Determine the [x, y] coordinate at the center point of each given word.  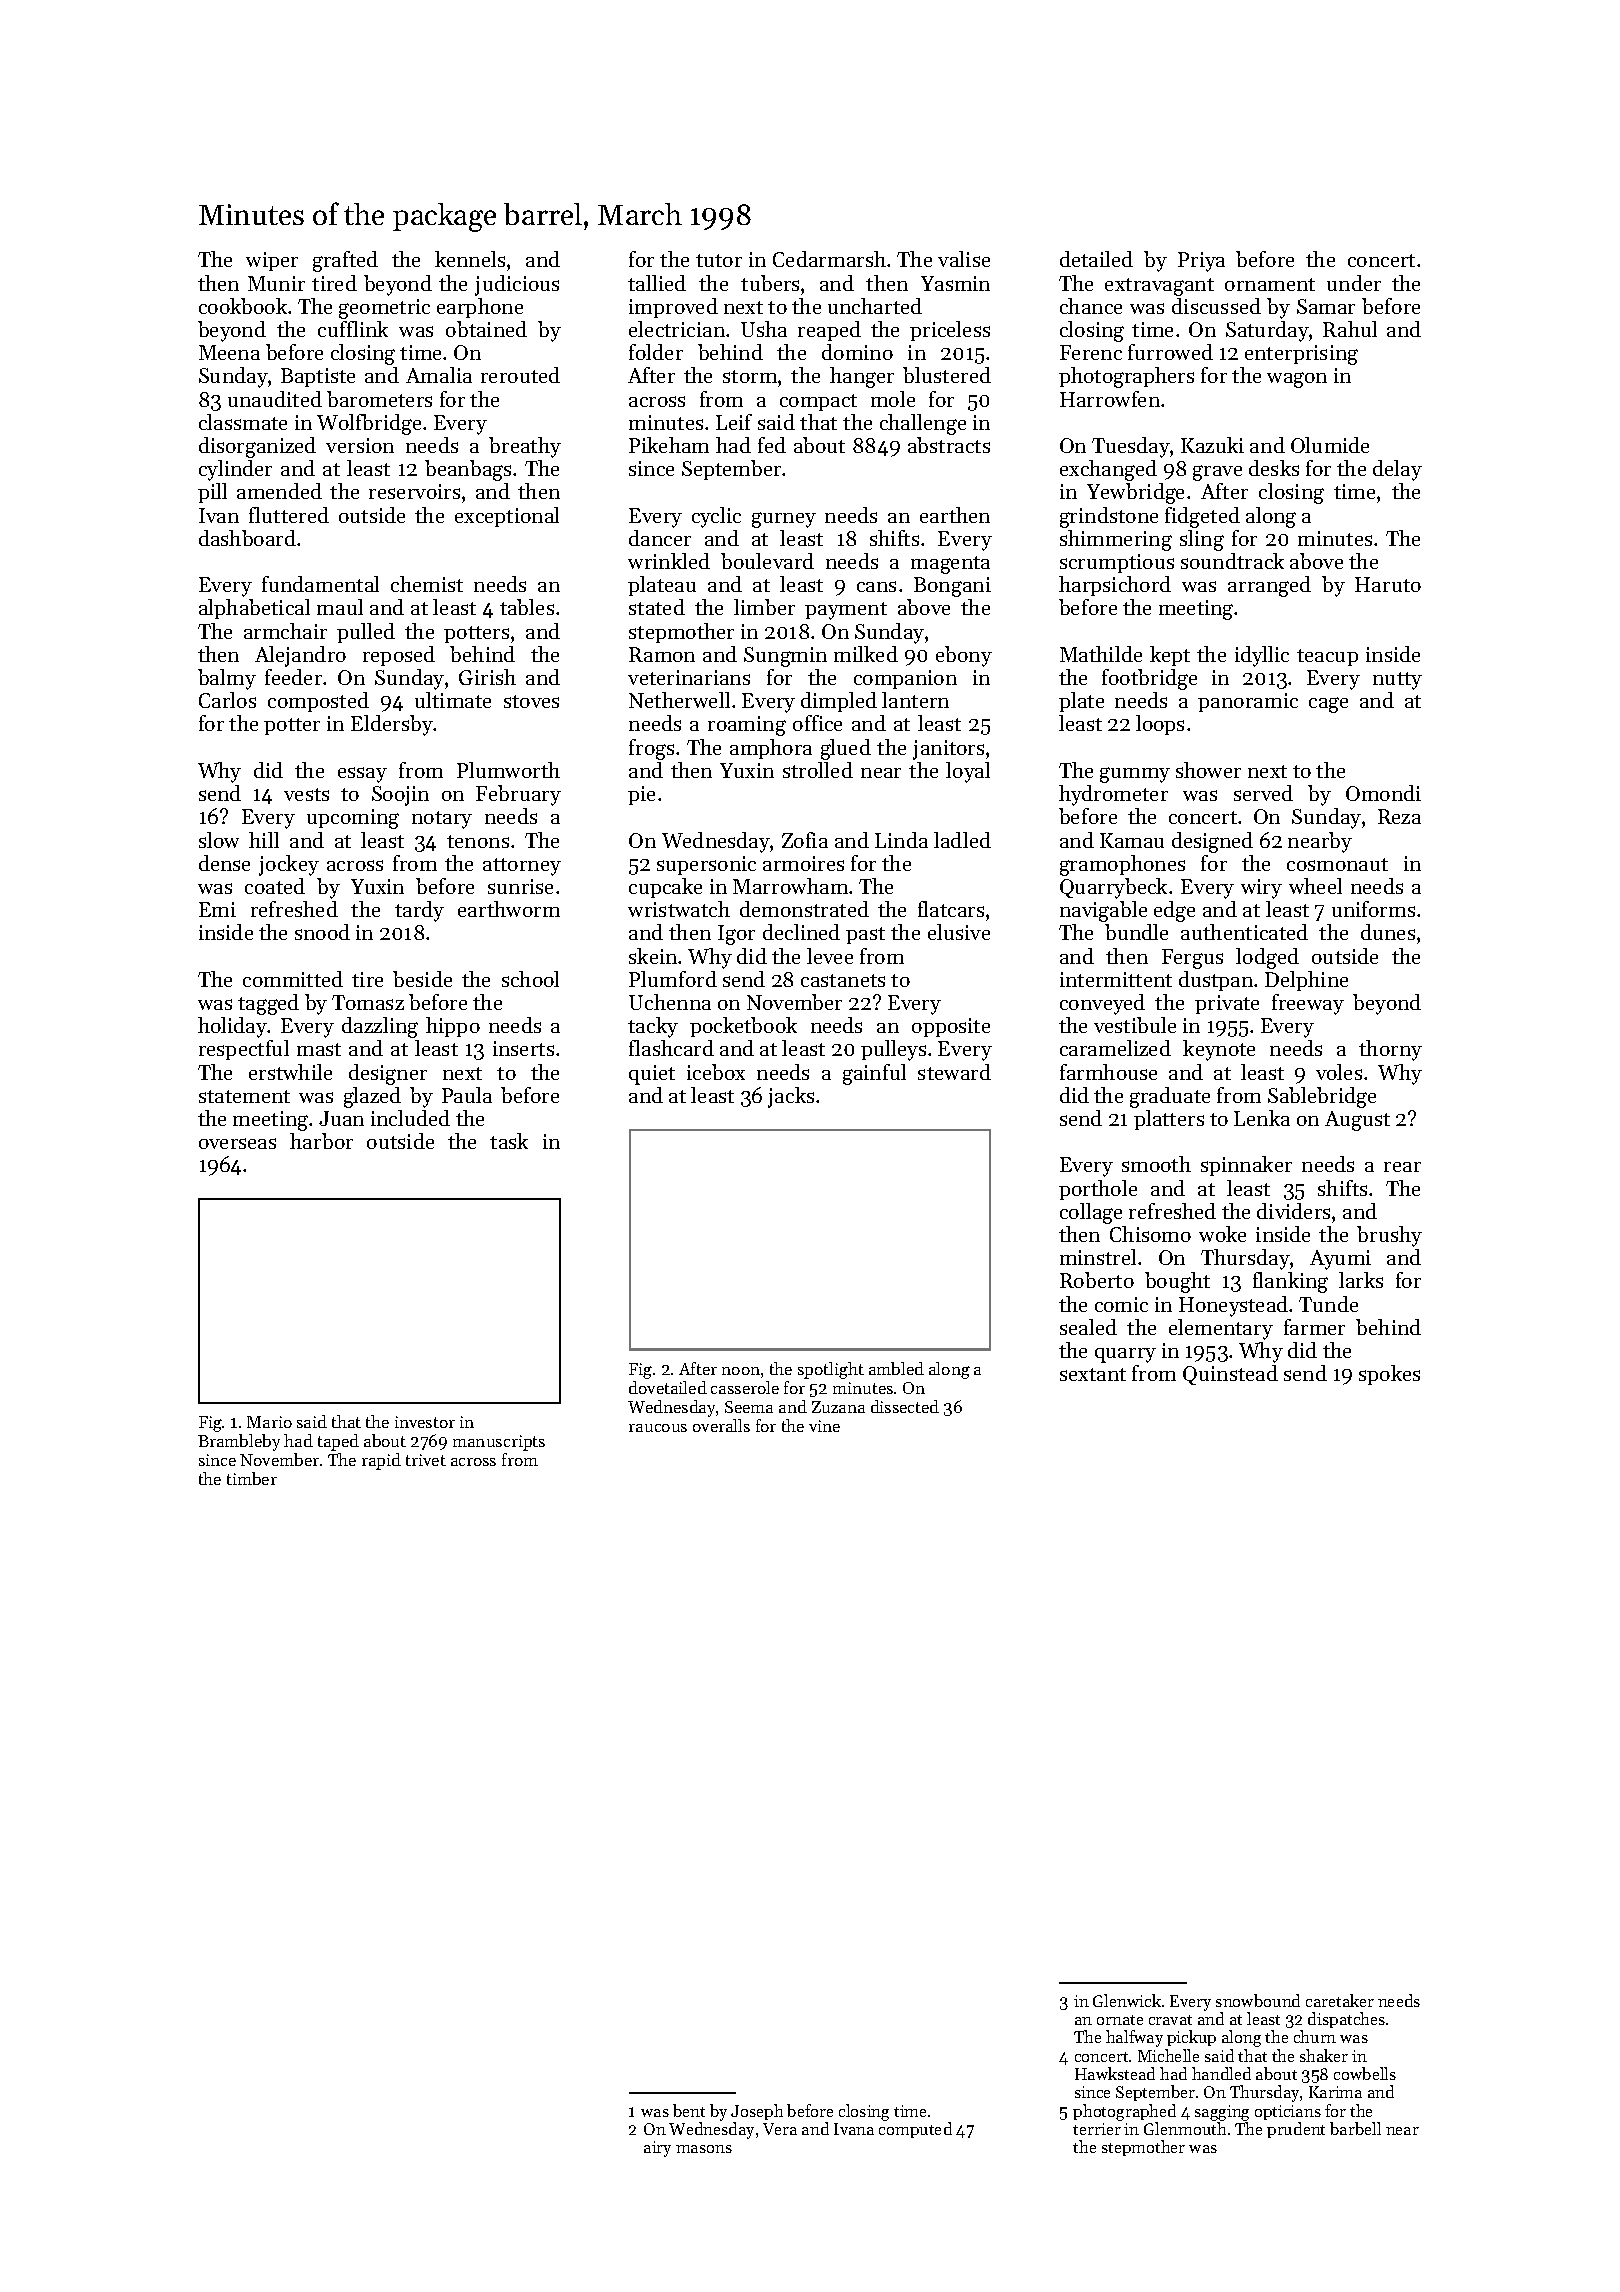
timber [252, 1478]
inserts [523, 1048]
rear [1402, 1167]
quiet [652, 1075]
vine [824, 1426]
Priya [1201, 262]
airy [657, 2149]
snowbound [1258, 2000]
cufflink [353, 329]
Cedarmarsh [829, 259]
